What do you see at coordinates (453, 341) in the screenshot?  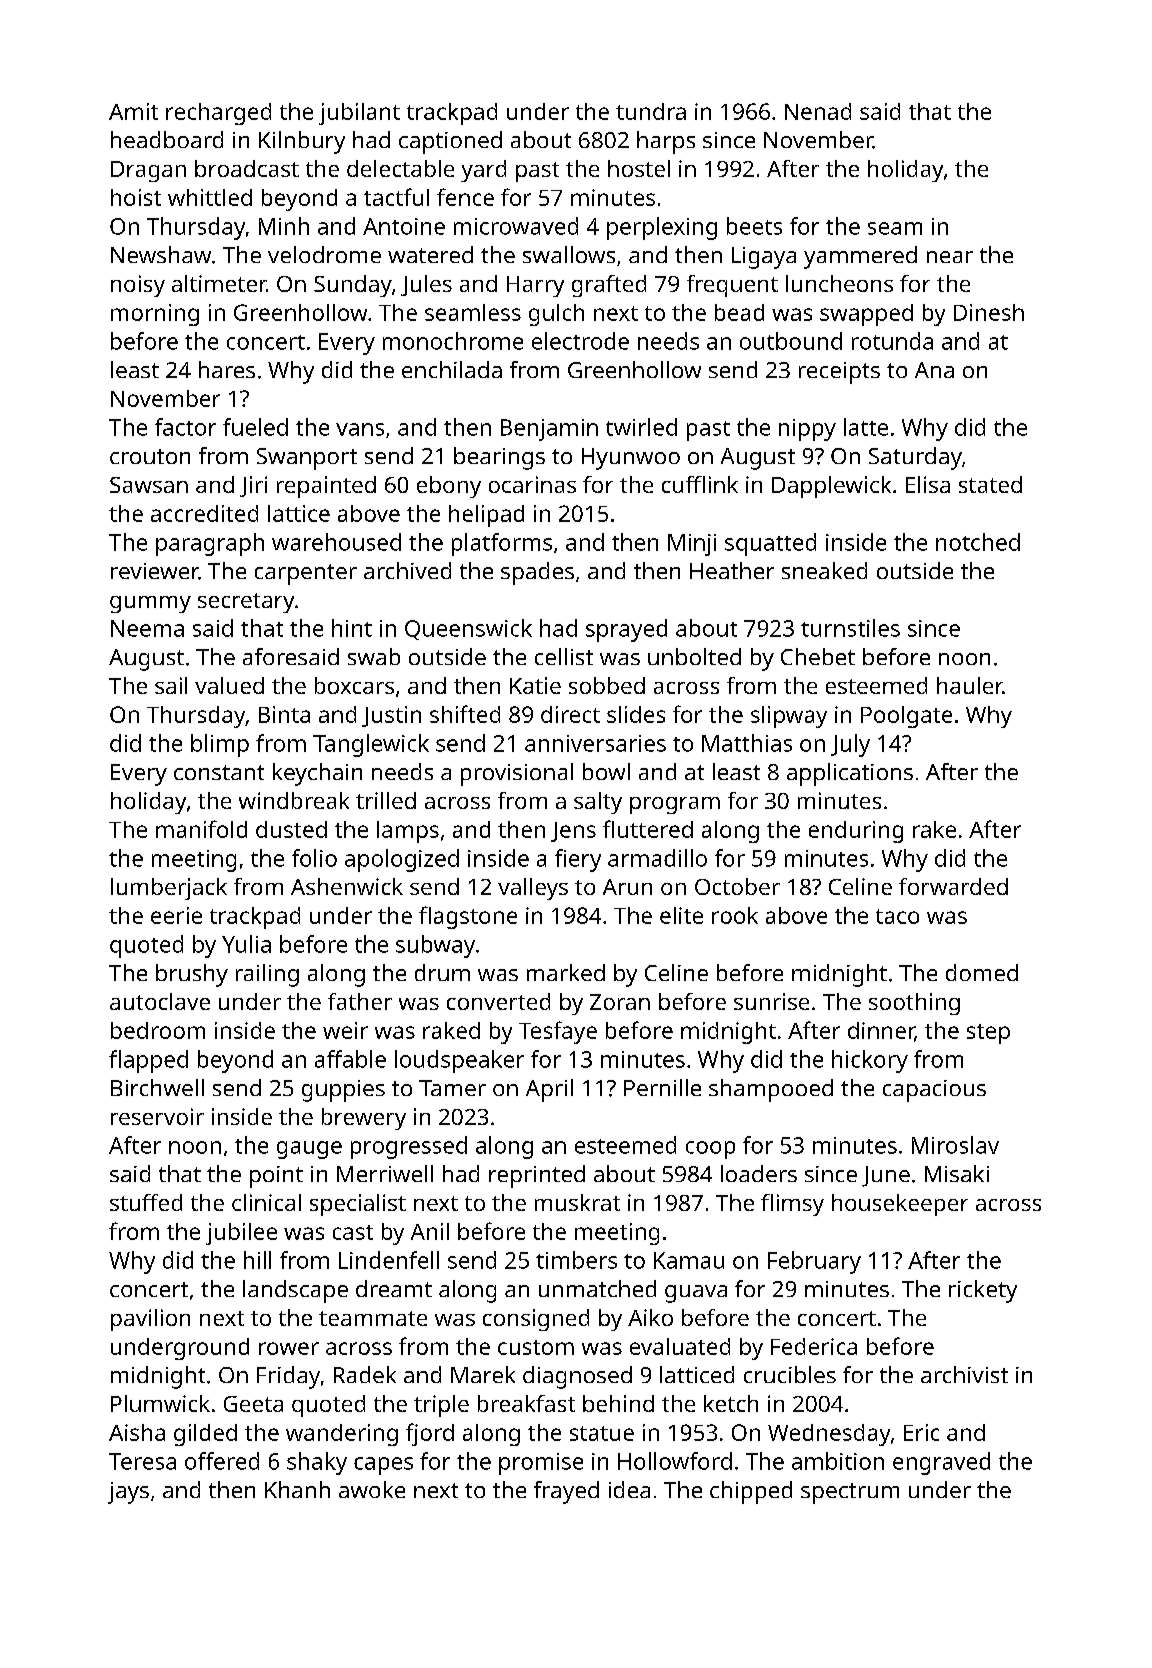 I see `monochrome` at bounding box center [453, 341].
